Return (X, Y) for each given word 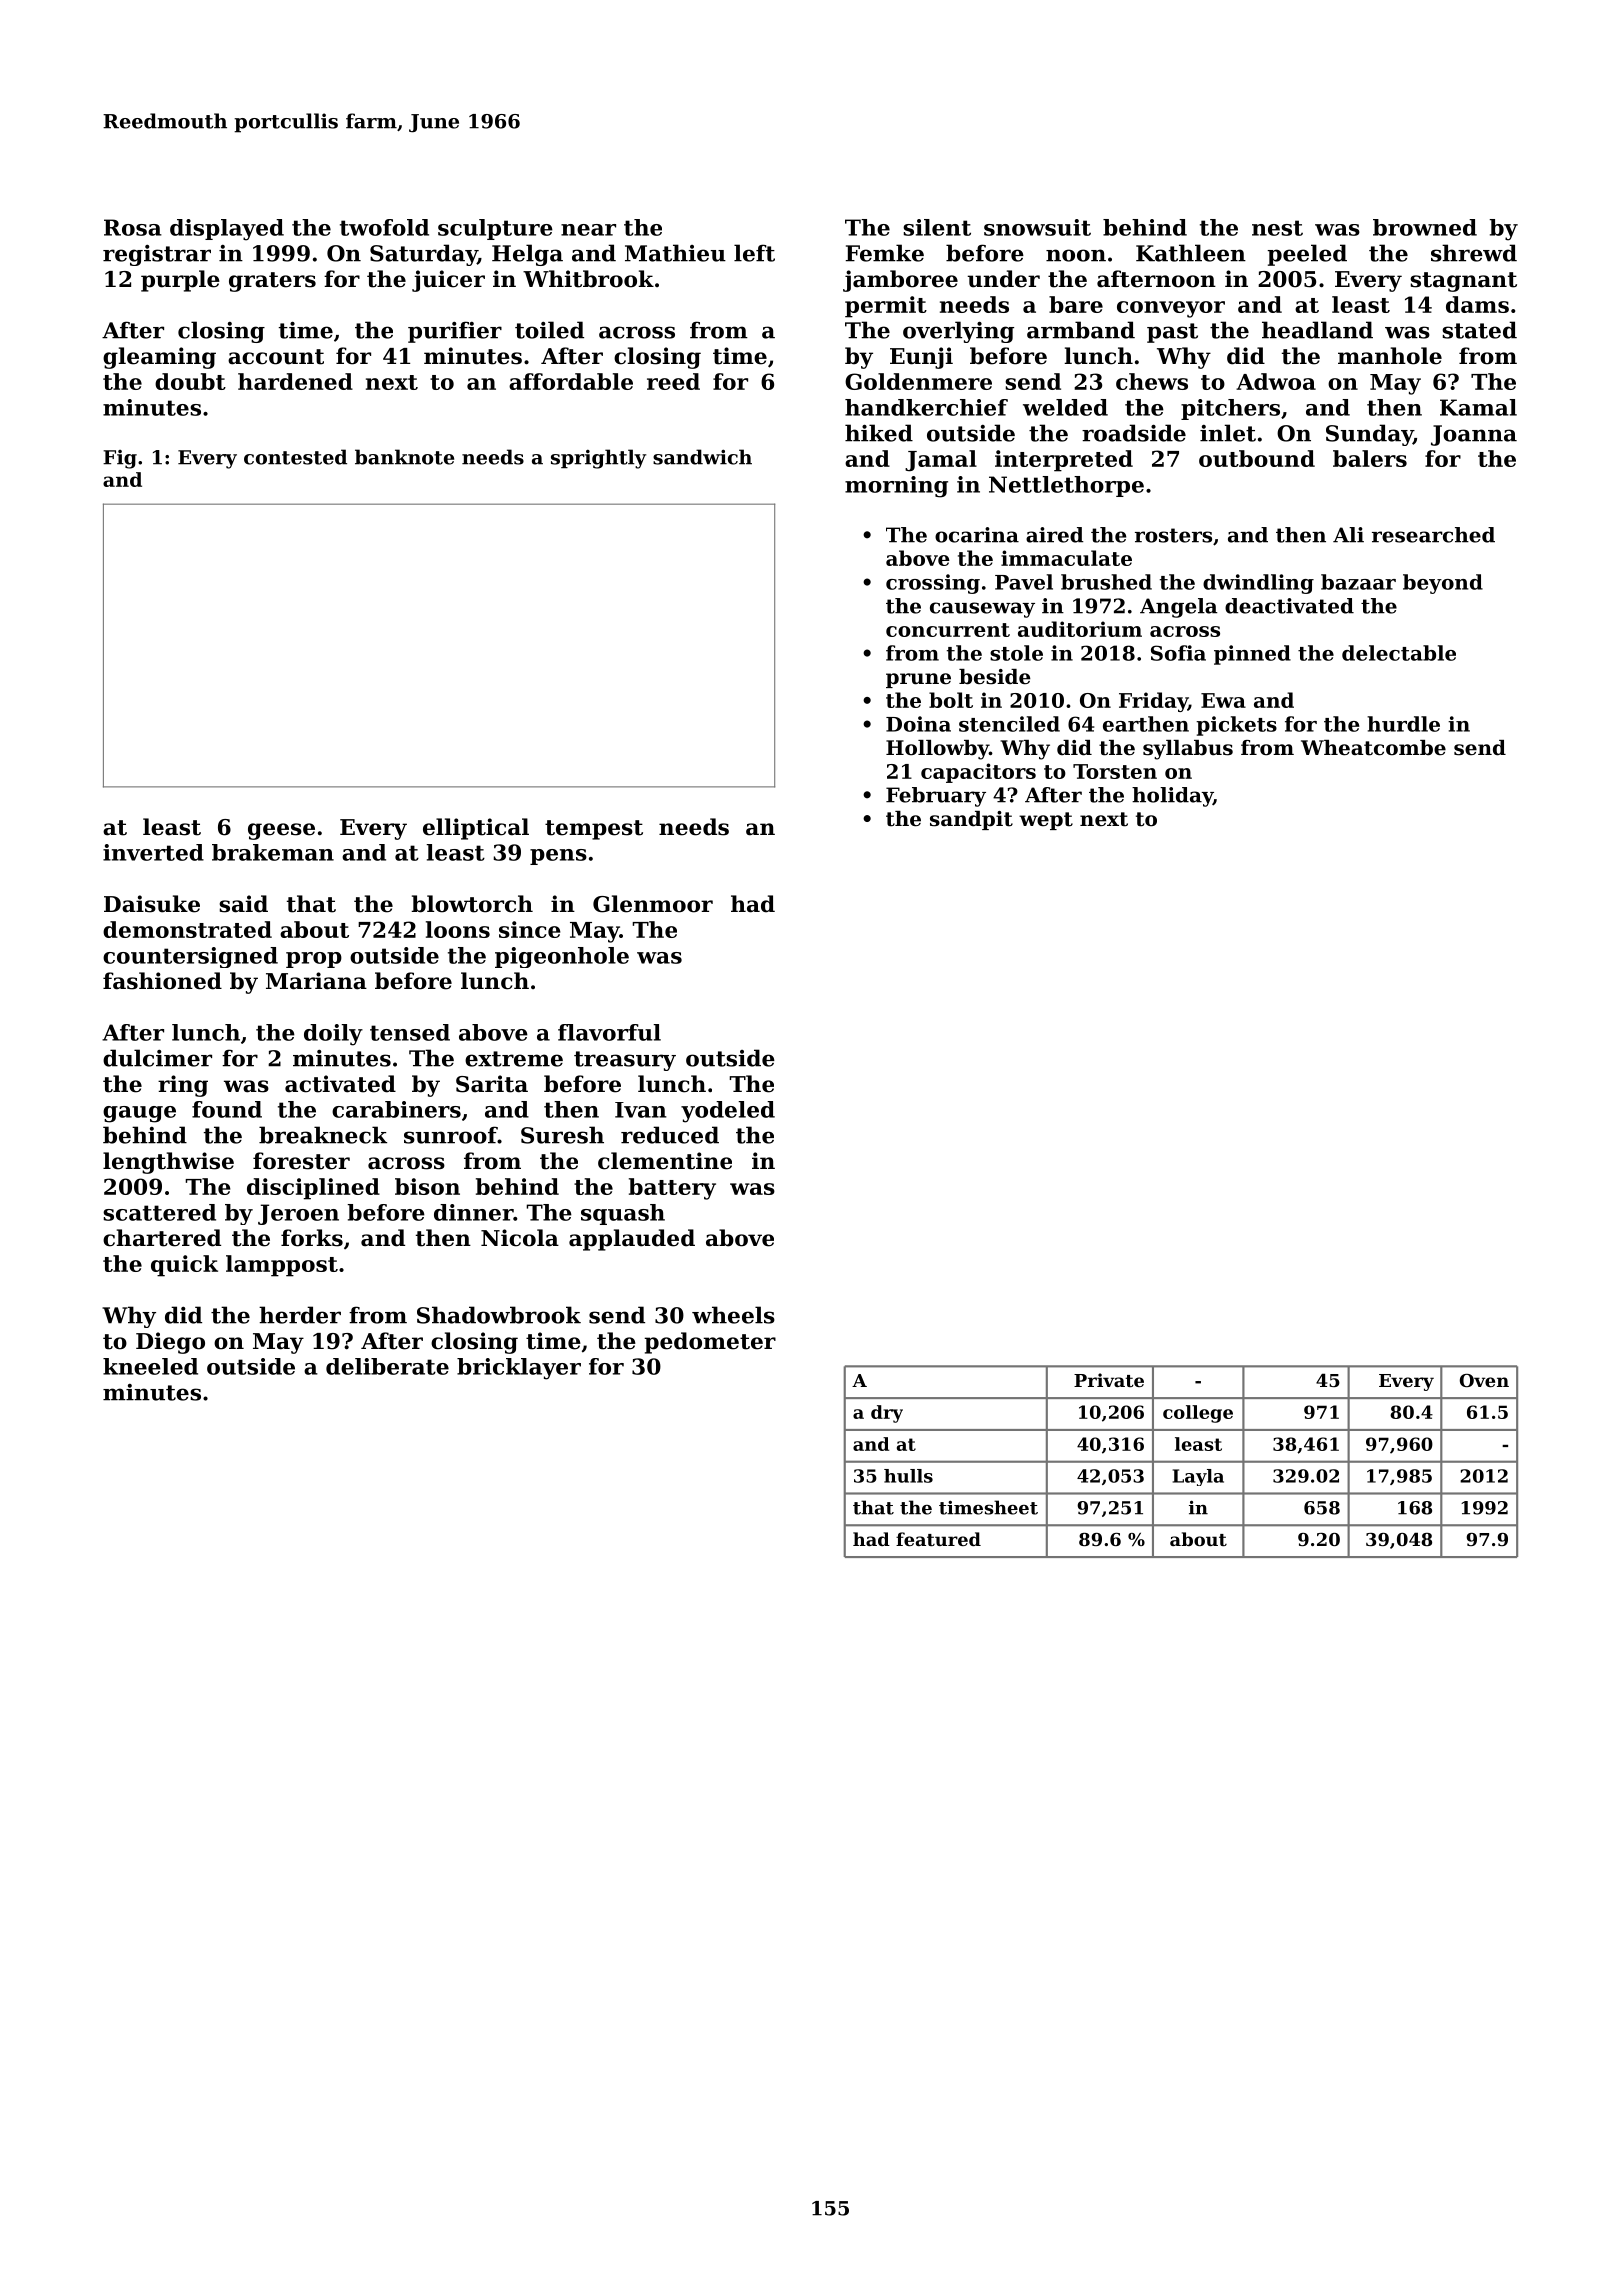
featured (938, 1539)
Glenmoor (653, 904)
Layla (1198, 1477)
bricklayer (519, 1369)
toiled (549, 330)
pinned (1252, 655)
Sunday (1369, 435)
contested (295, 457)
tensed (410, 1032)
